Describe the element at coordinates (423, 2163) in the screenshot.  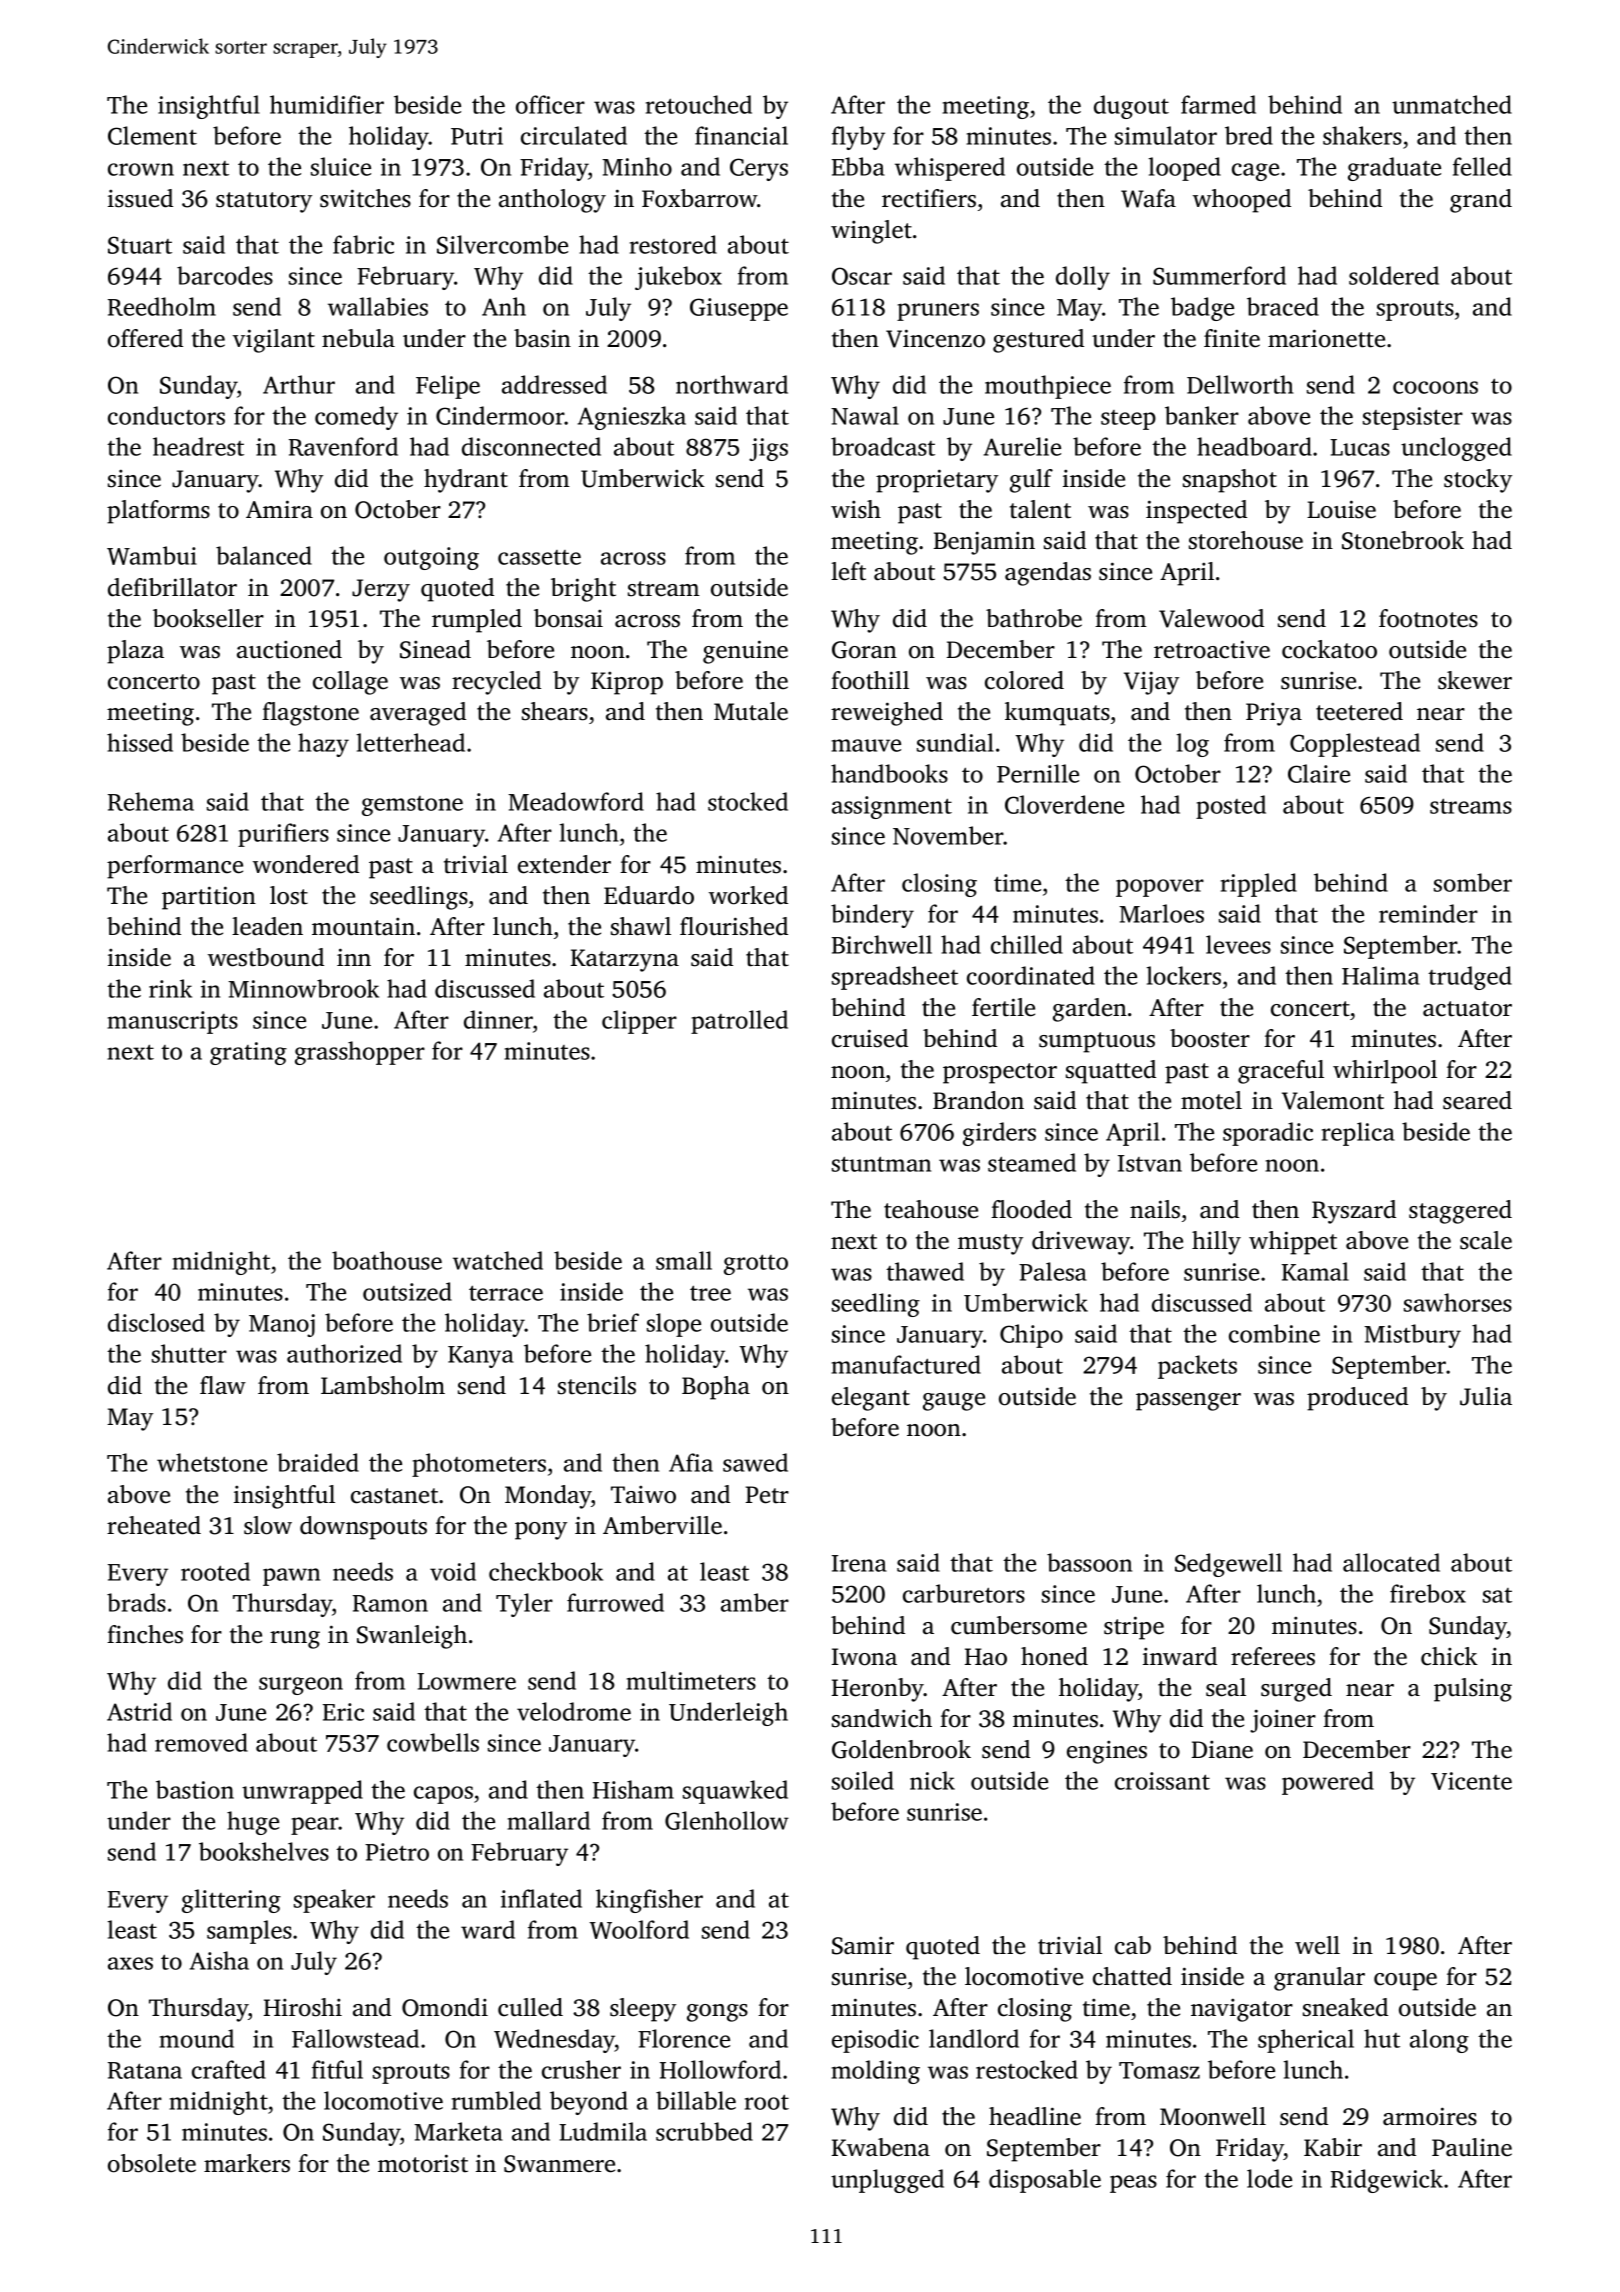
I see `motorist` at that location.
